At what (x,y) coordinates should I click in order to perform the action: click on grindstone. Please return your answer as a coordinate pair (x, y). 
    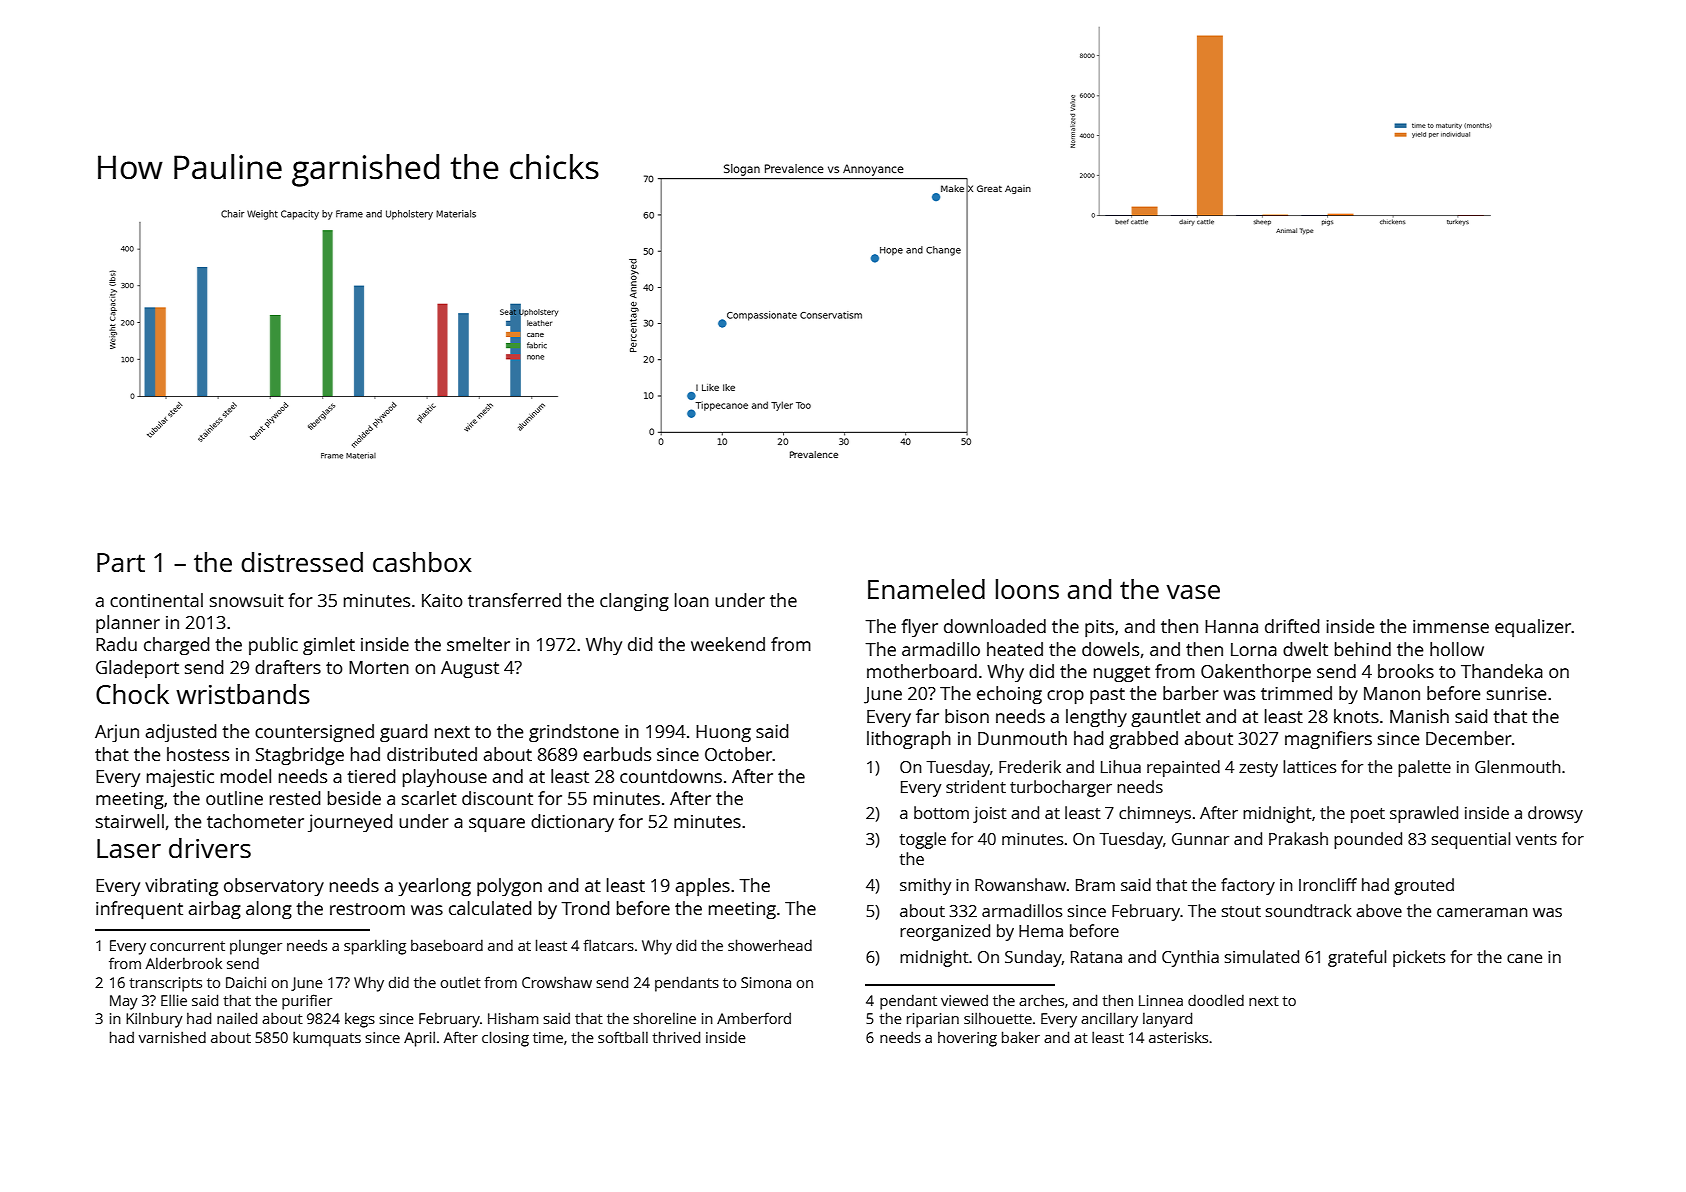
    Looking at the image, I should click on (574, 733).
